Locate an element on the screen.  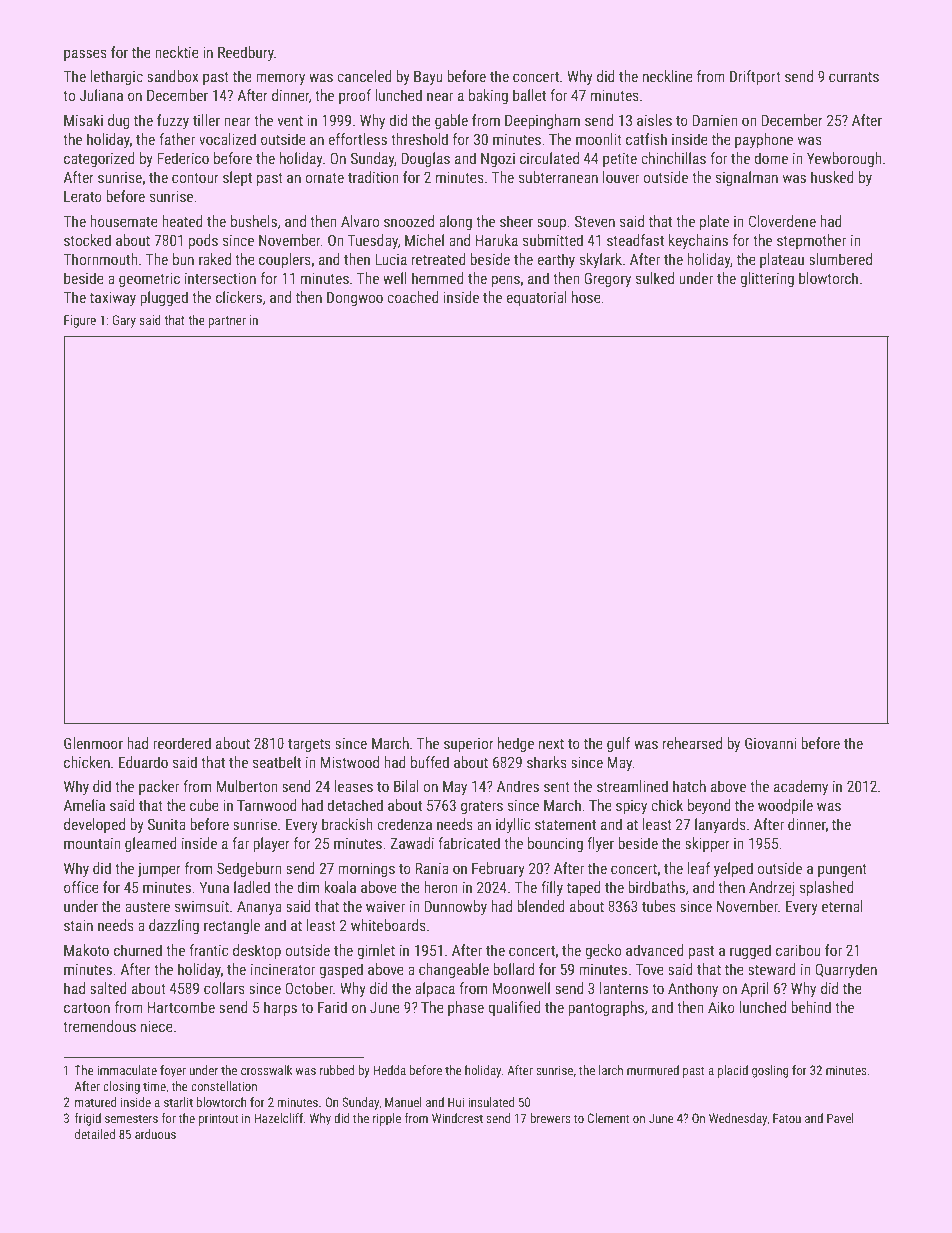
targets is located at coordinates (309, 745).
